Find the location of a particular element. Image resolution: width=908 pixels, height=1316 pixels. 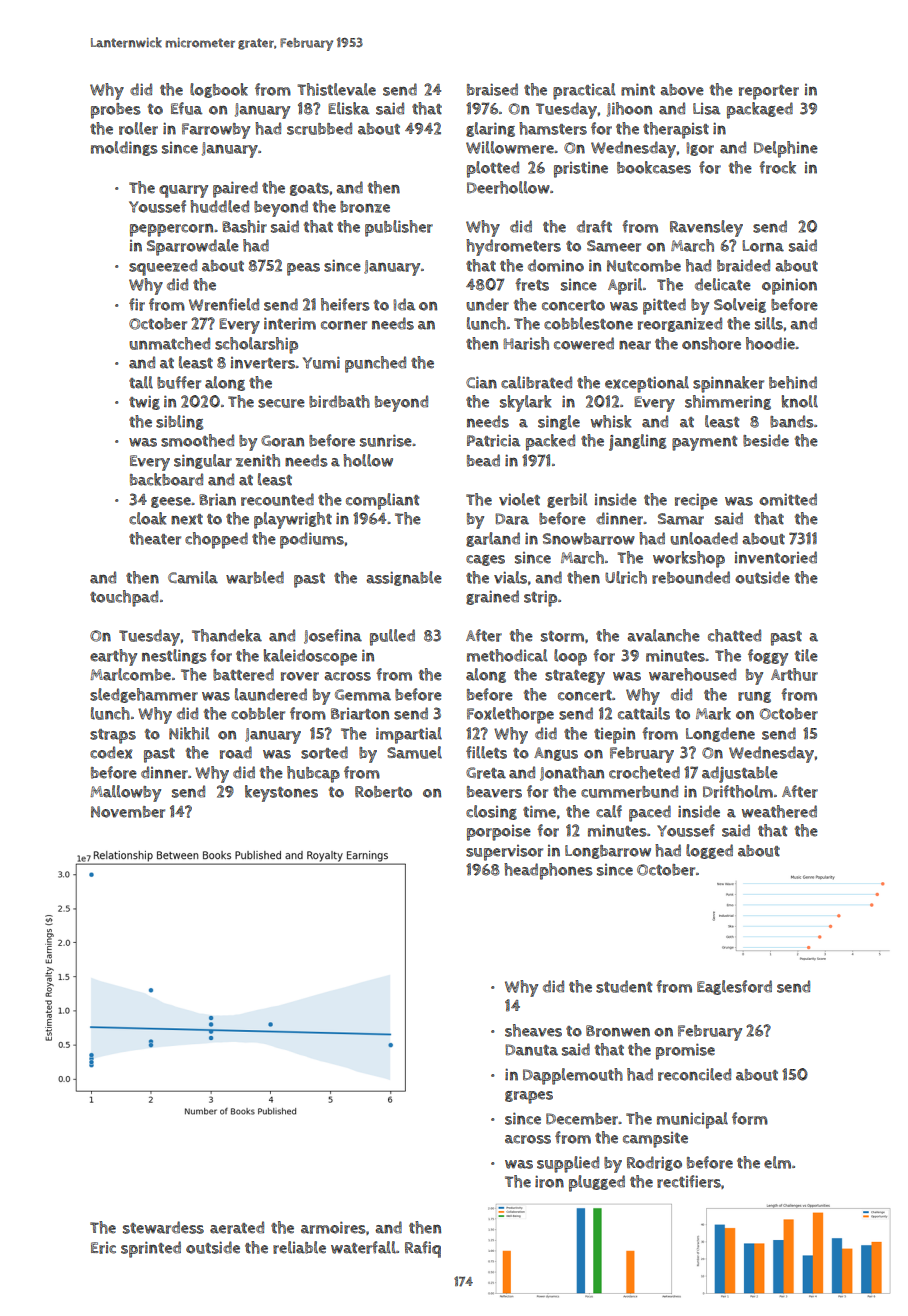

Efua is located at coordinates (186, 108).
